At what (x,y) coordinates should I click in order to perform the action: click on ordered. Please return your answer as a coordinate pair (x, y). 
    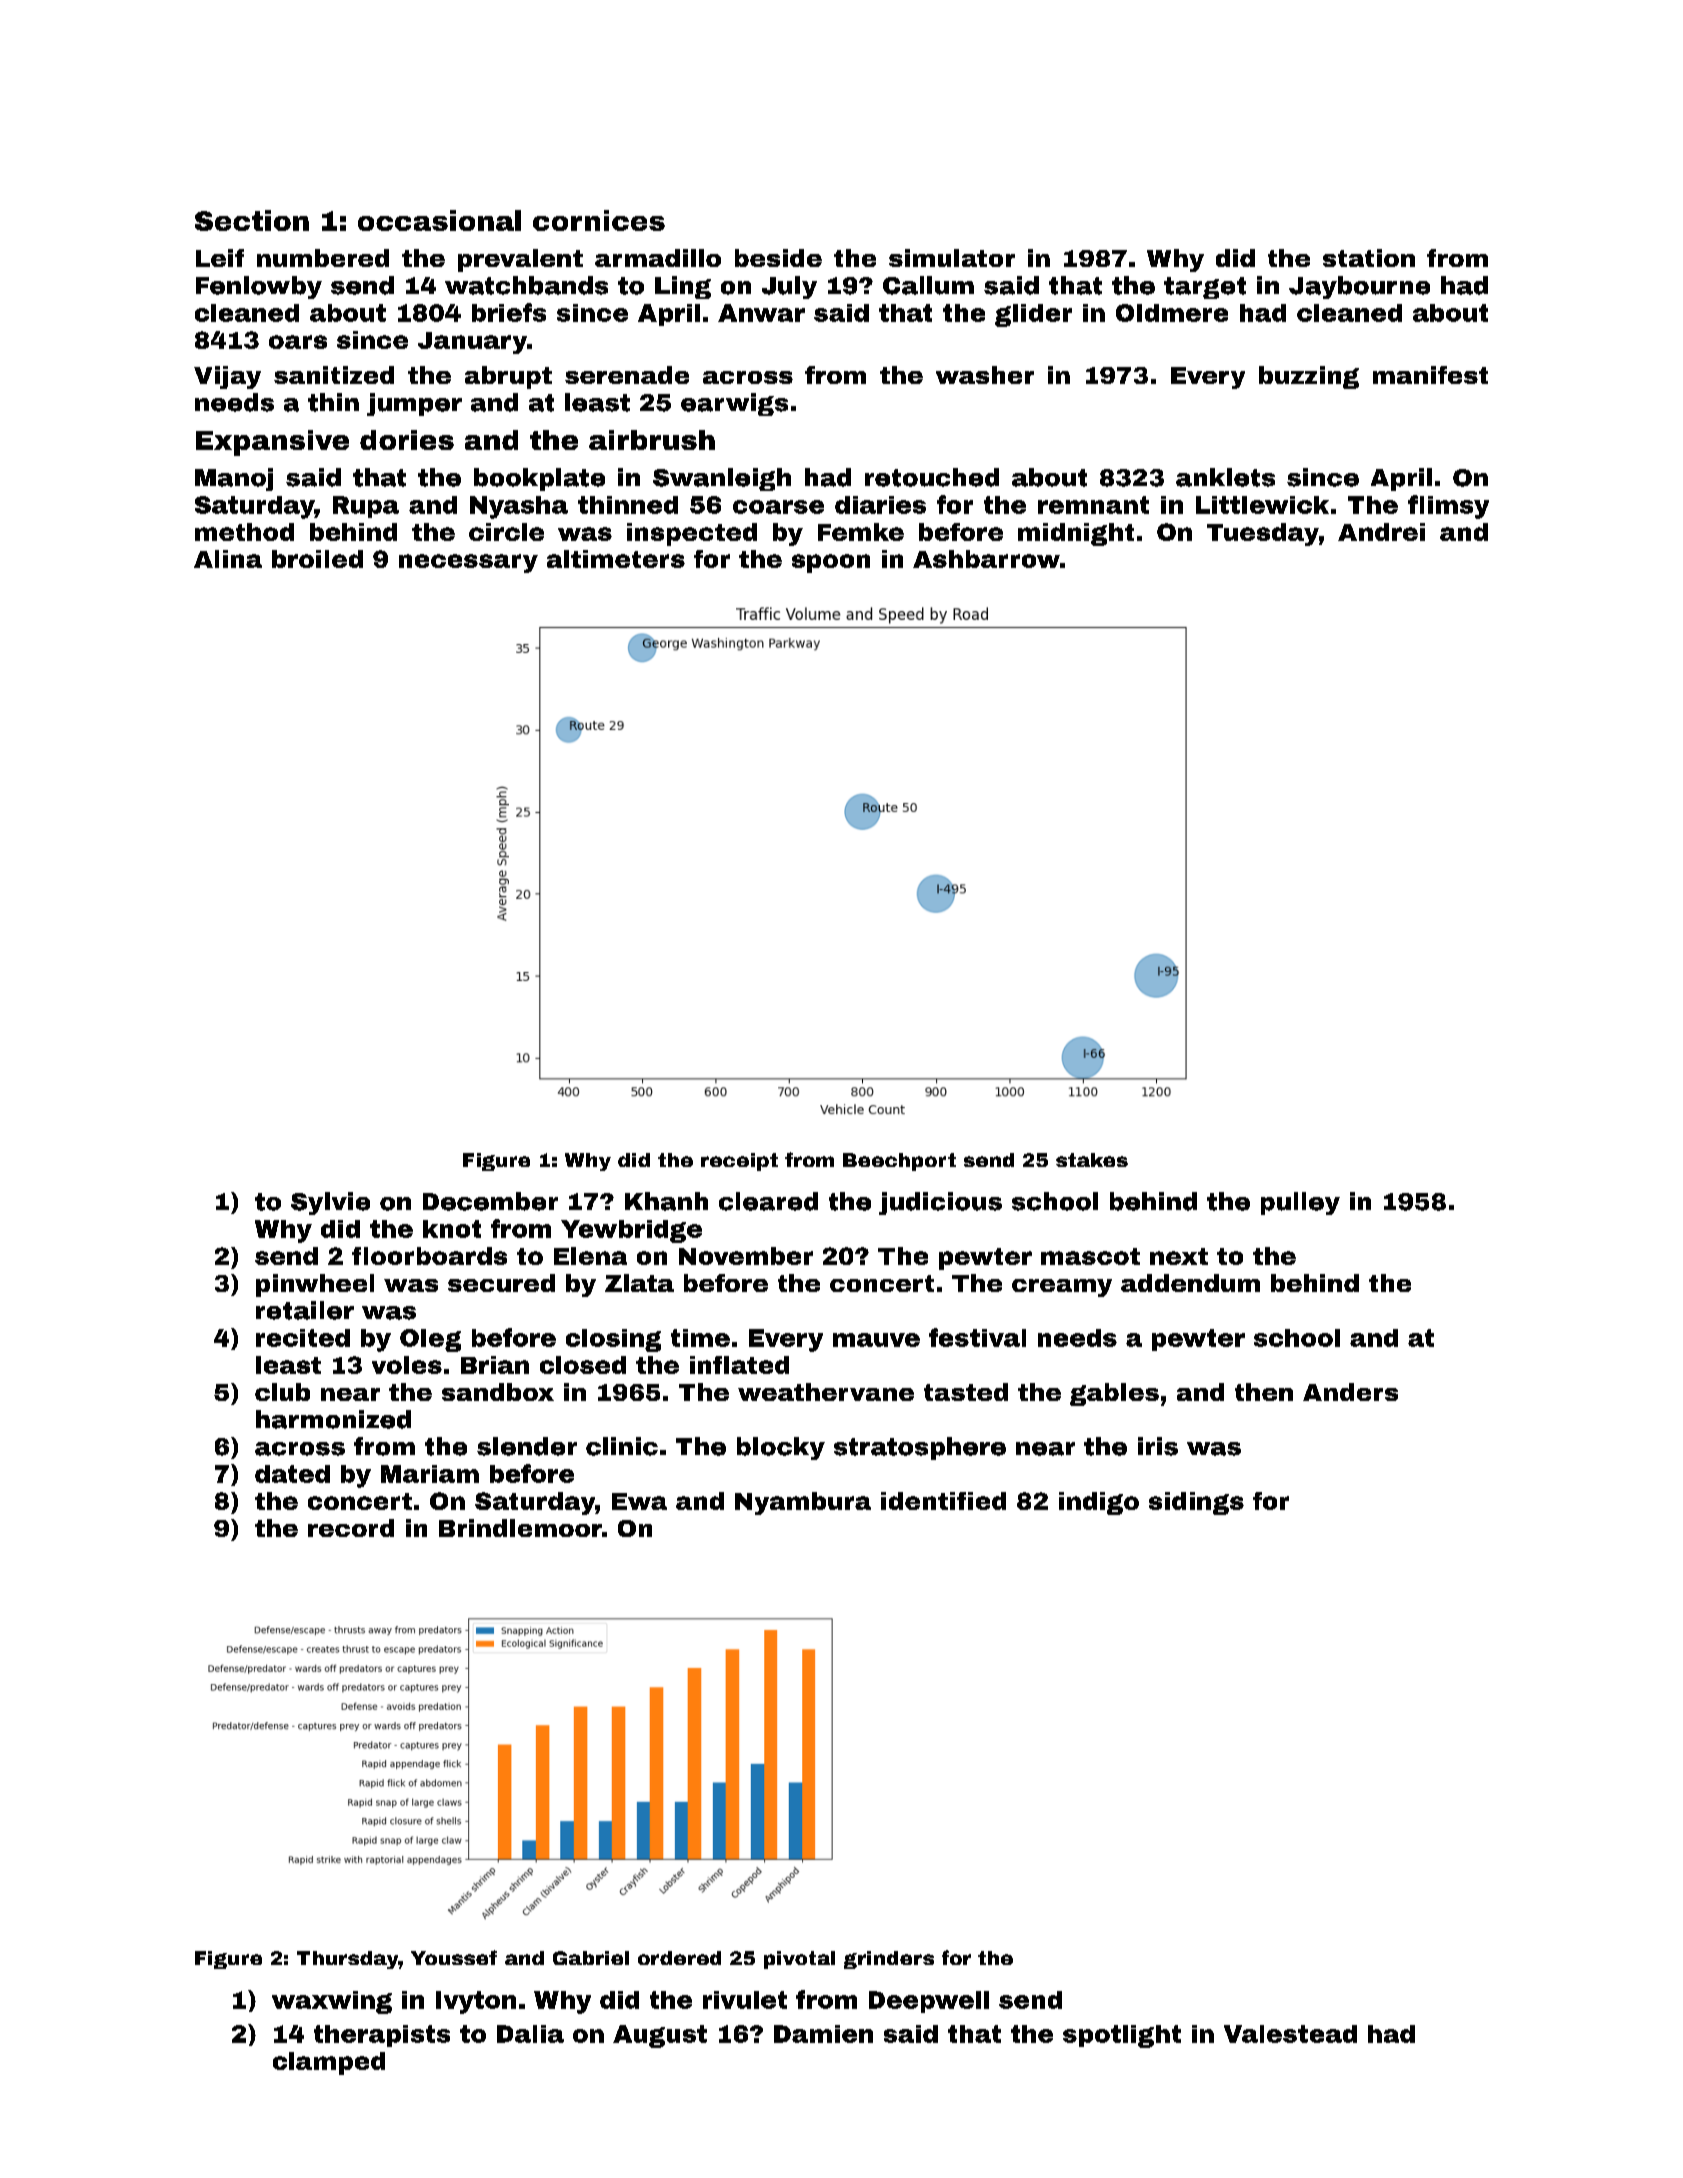
    Looking at the image, I should click on (679, 1958).
